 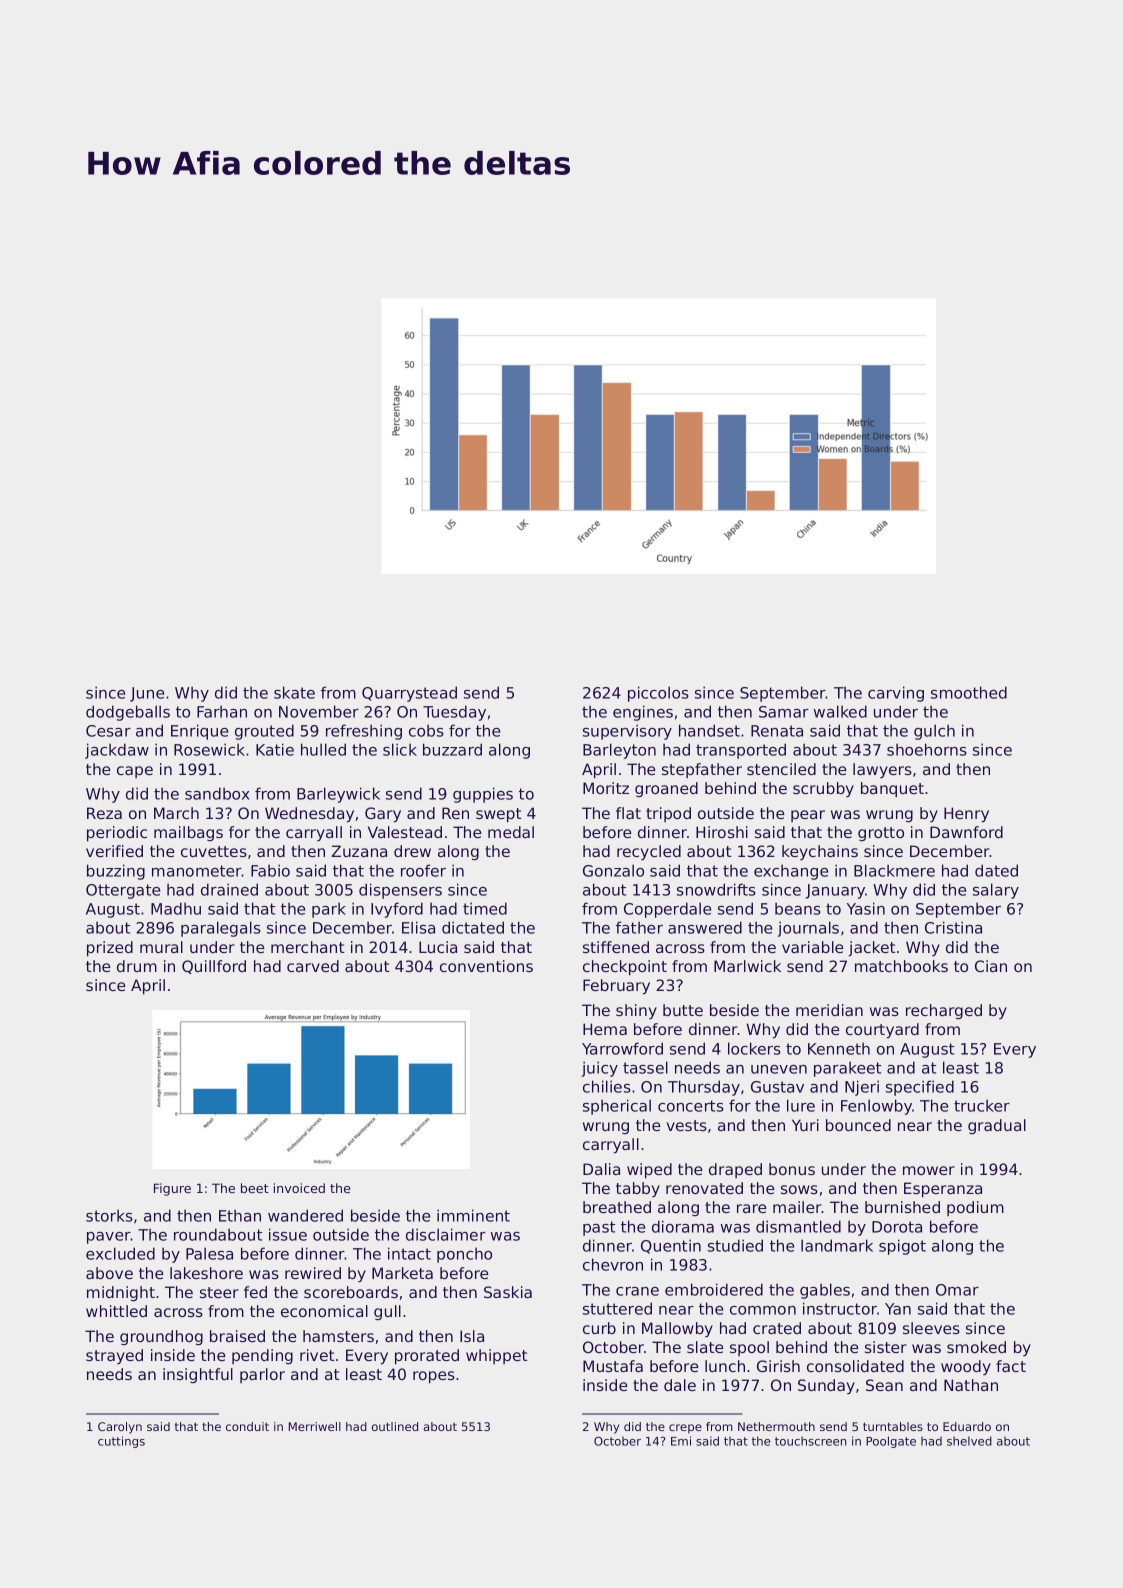 I want to click on spherical, so click(x=617, y=1107).
